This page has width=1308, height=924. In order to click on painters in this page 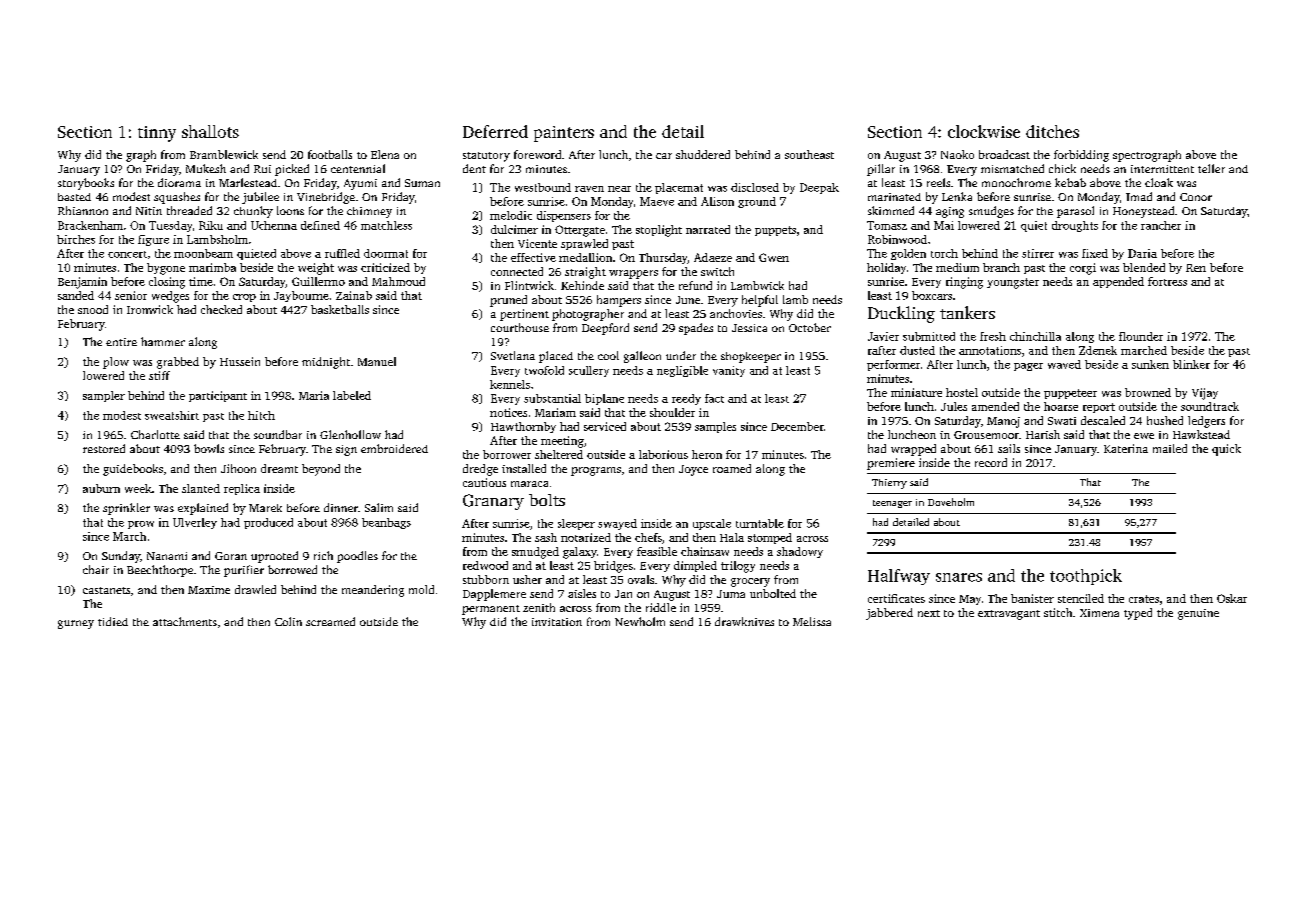, I will do `click(564, 134)`.
